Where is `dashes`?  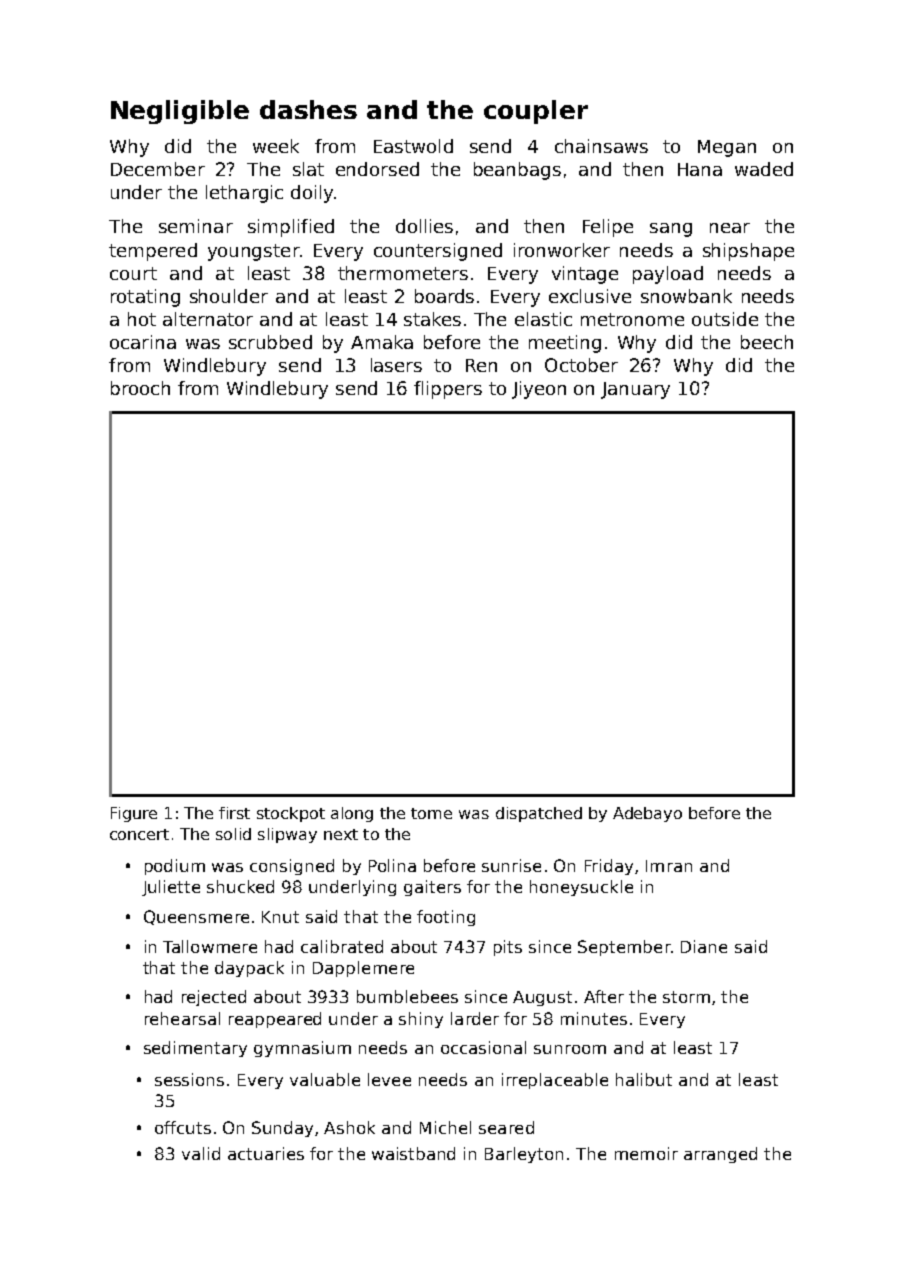
dashes is located at coordinates (308, 109).
